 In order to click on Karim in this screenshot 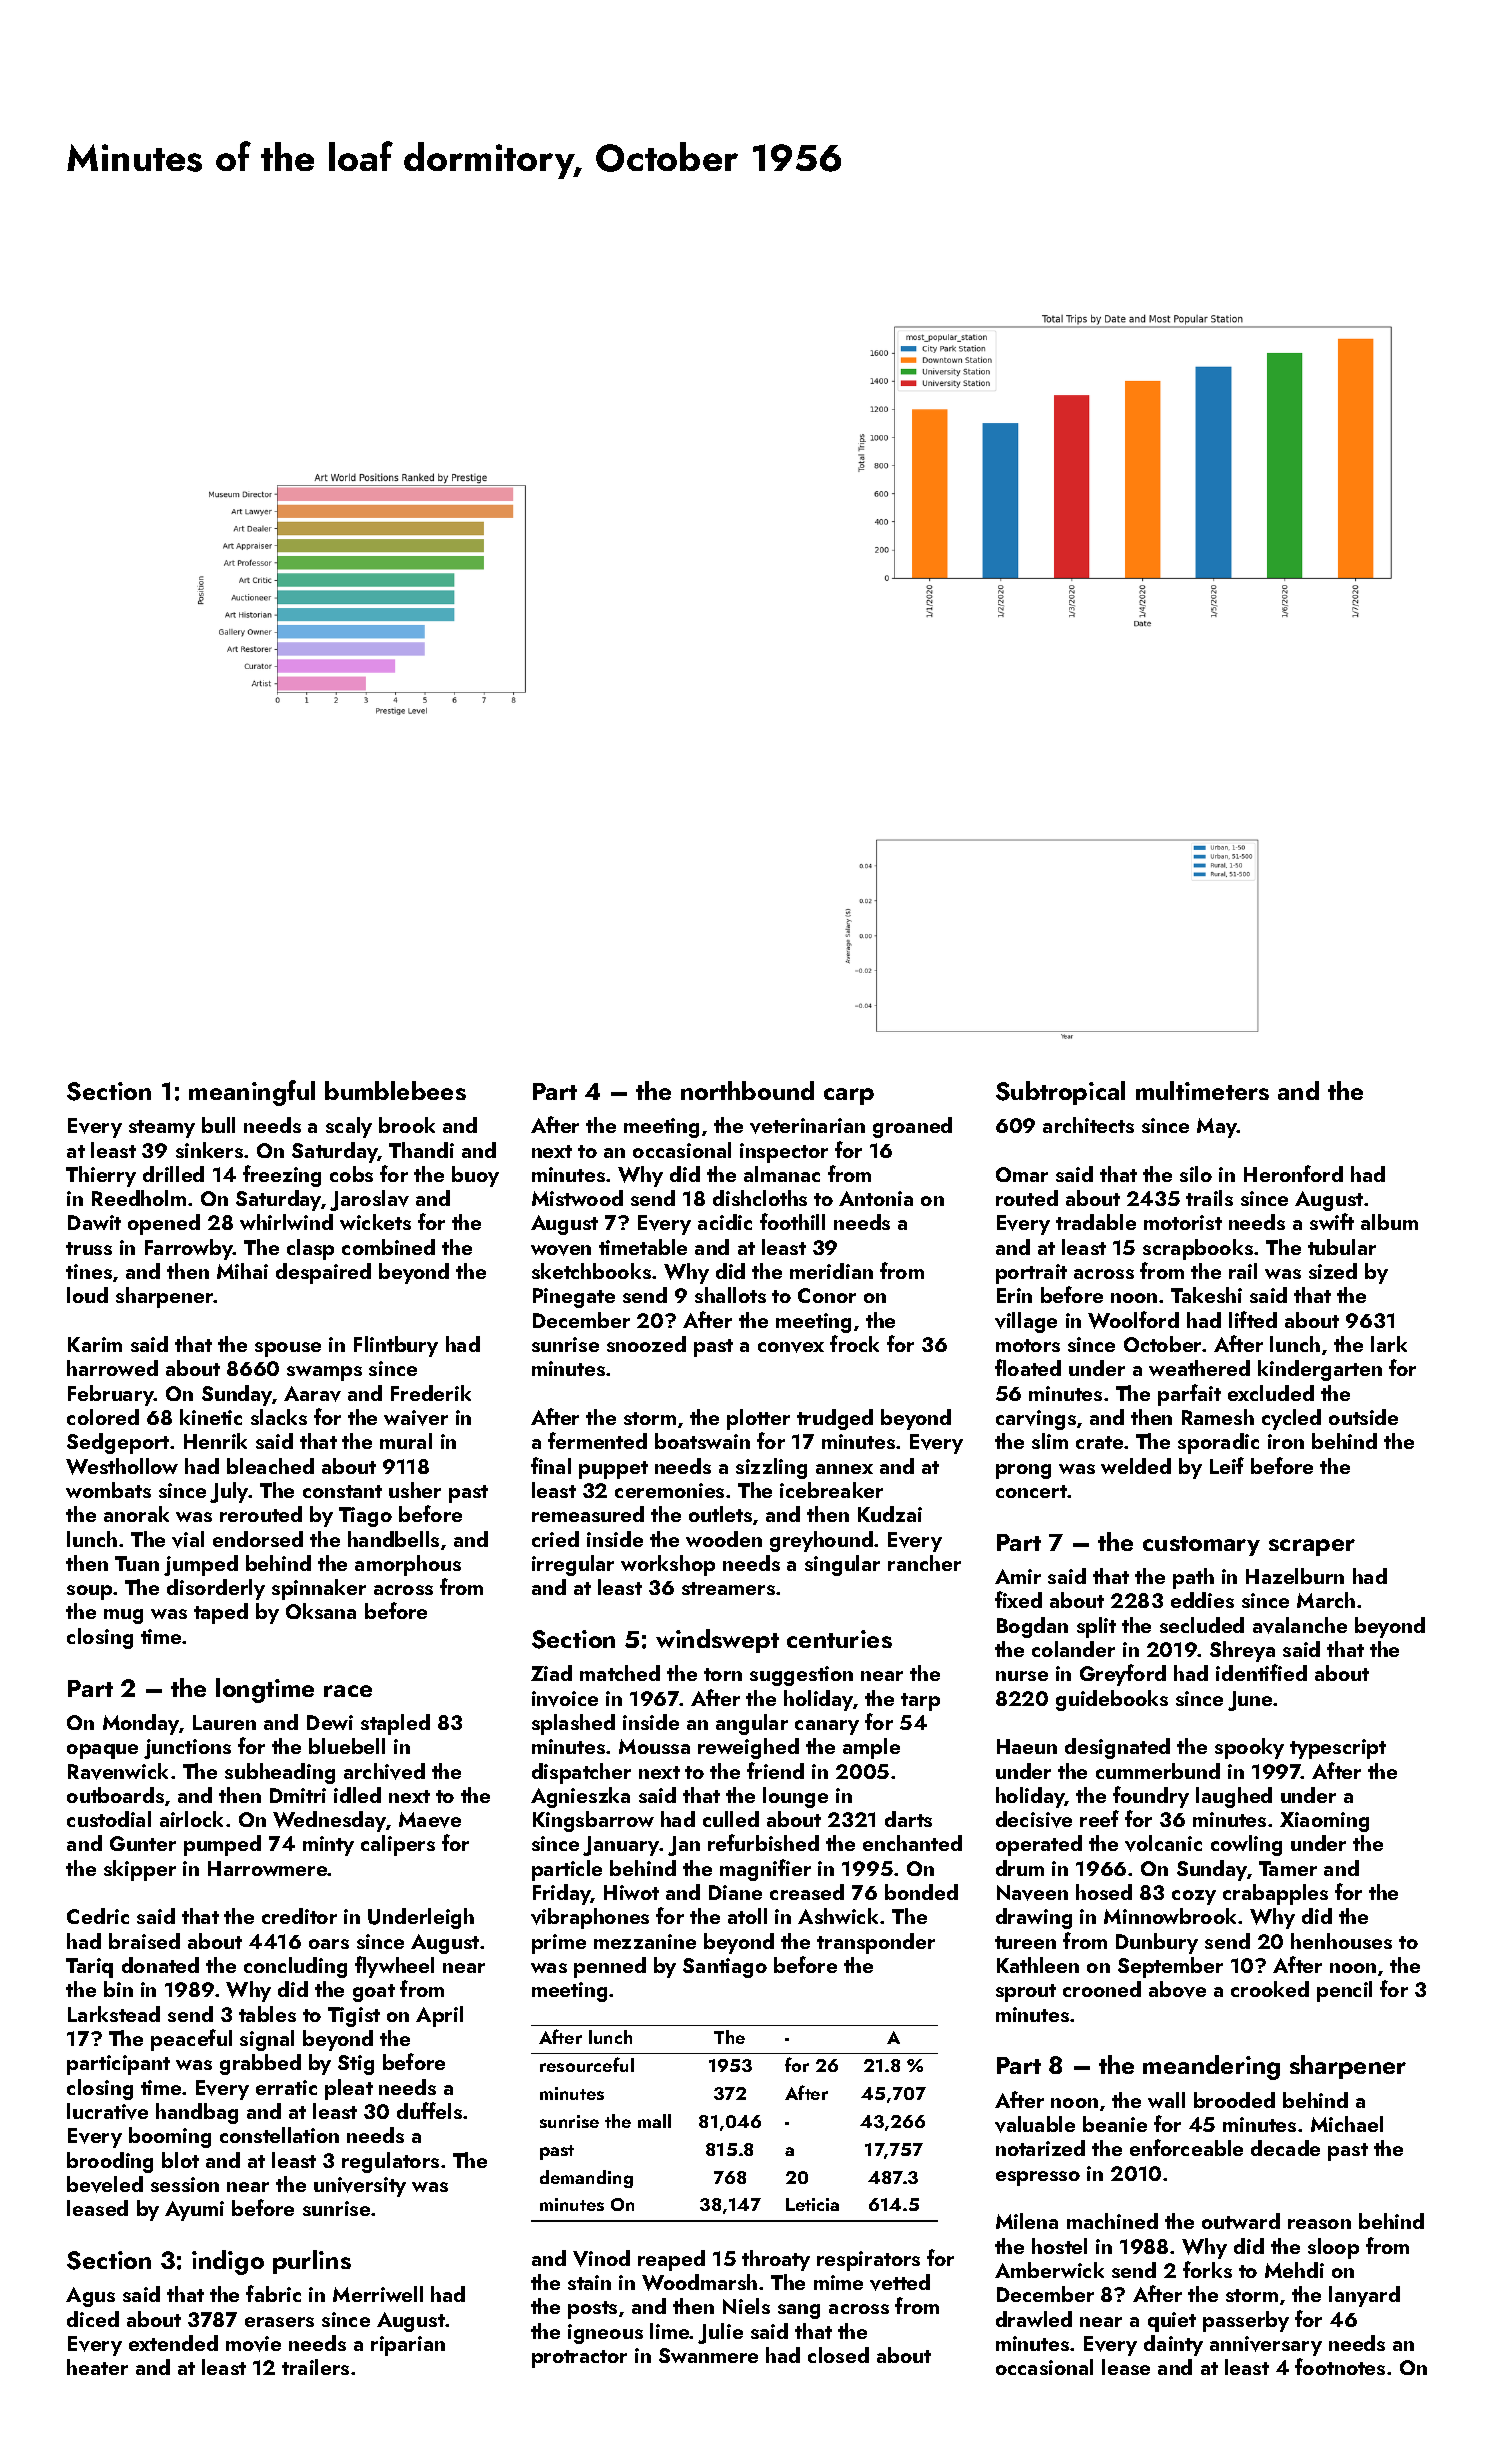, I will do `click(95, 1344)`.
